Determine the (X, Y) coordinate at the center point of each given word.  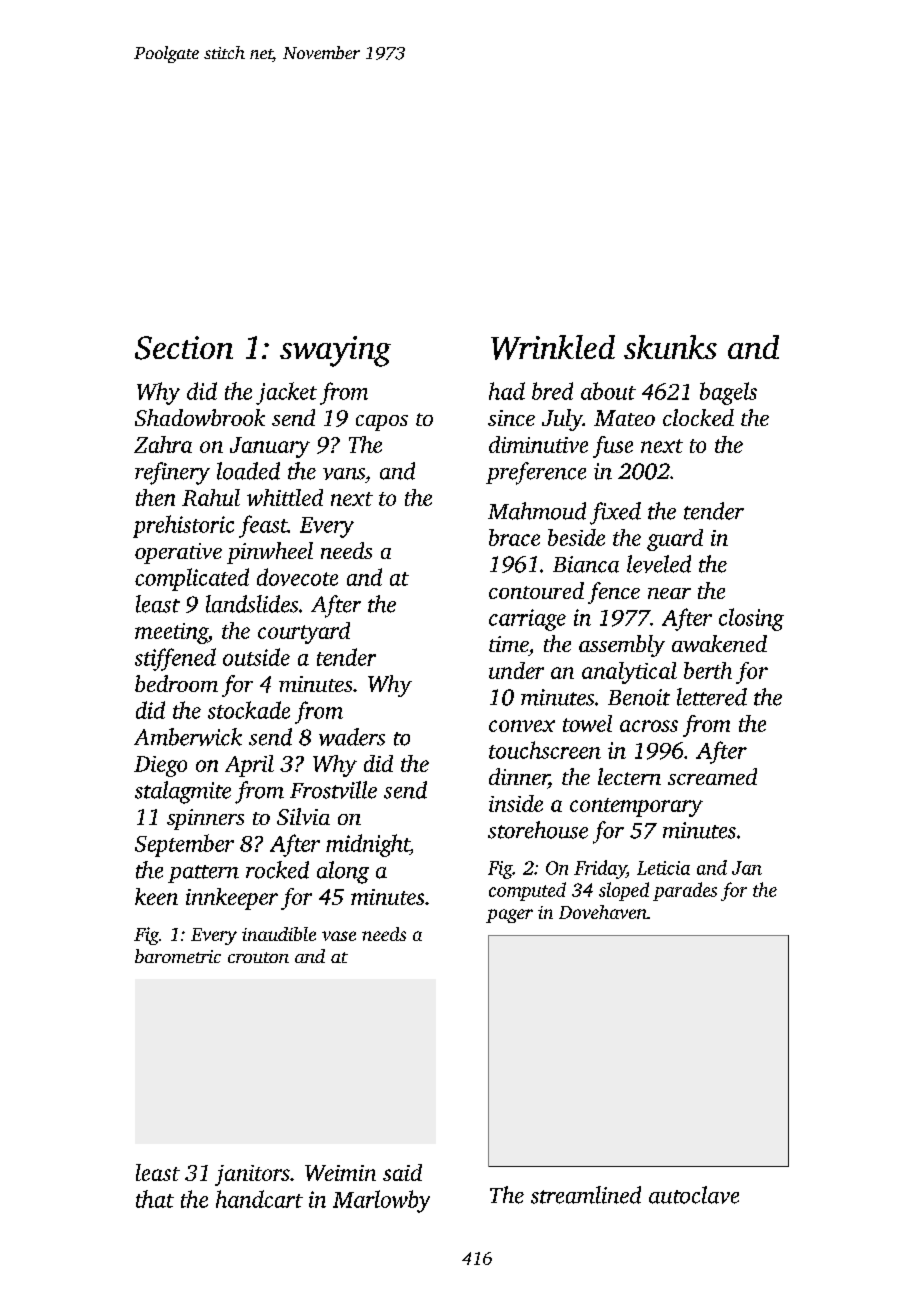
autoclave (694, 1195)
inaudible (279, 934)
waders (352, 737)
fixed (615, 513)
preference (536, 473)
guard (675, 540)
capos (382, 423)
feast (263, 526)
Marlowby (381, 1201)
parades (685, 891)
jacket (286, 393)
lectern (629, 776)
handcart (259, 1199)
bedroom (176, 683)
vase (339, 936)
